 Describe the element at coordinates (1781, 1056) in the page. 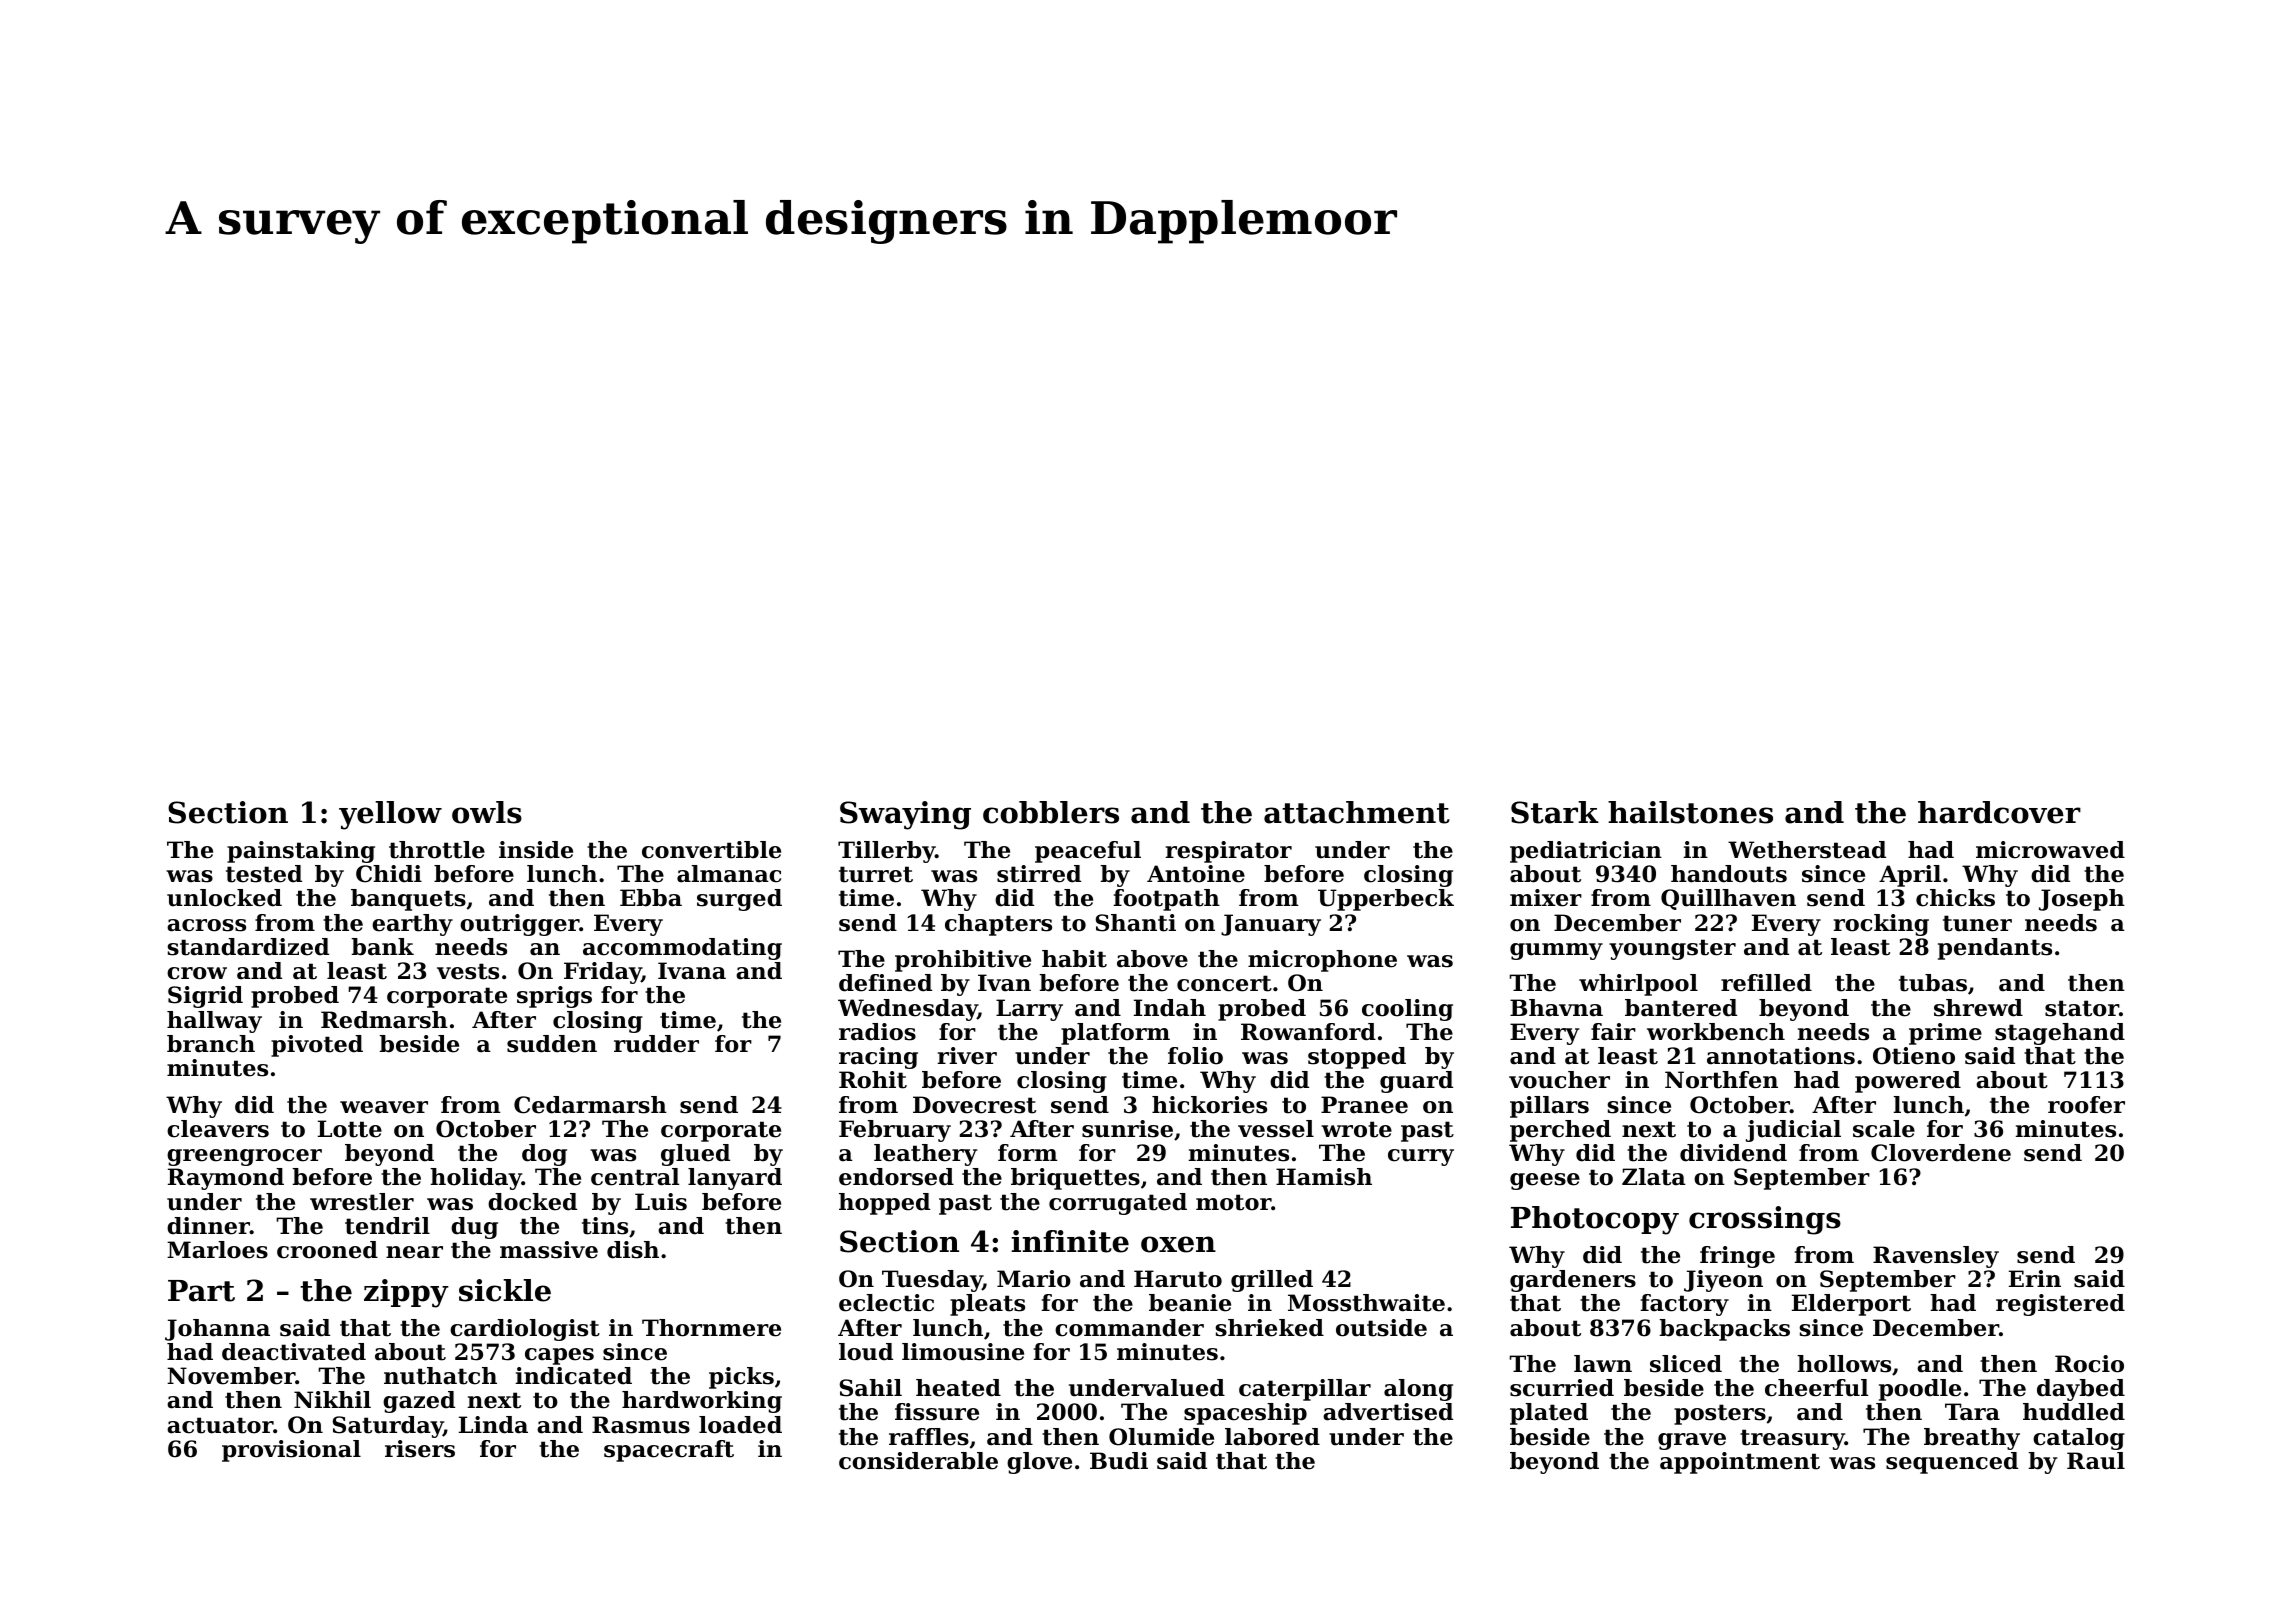

I see `annotations` at that location.
